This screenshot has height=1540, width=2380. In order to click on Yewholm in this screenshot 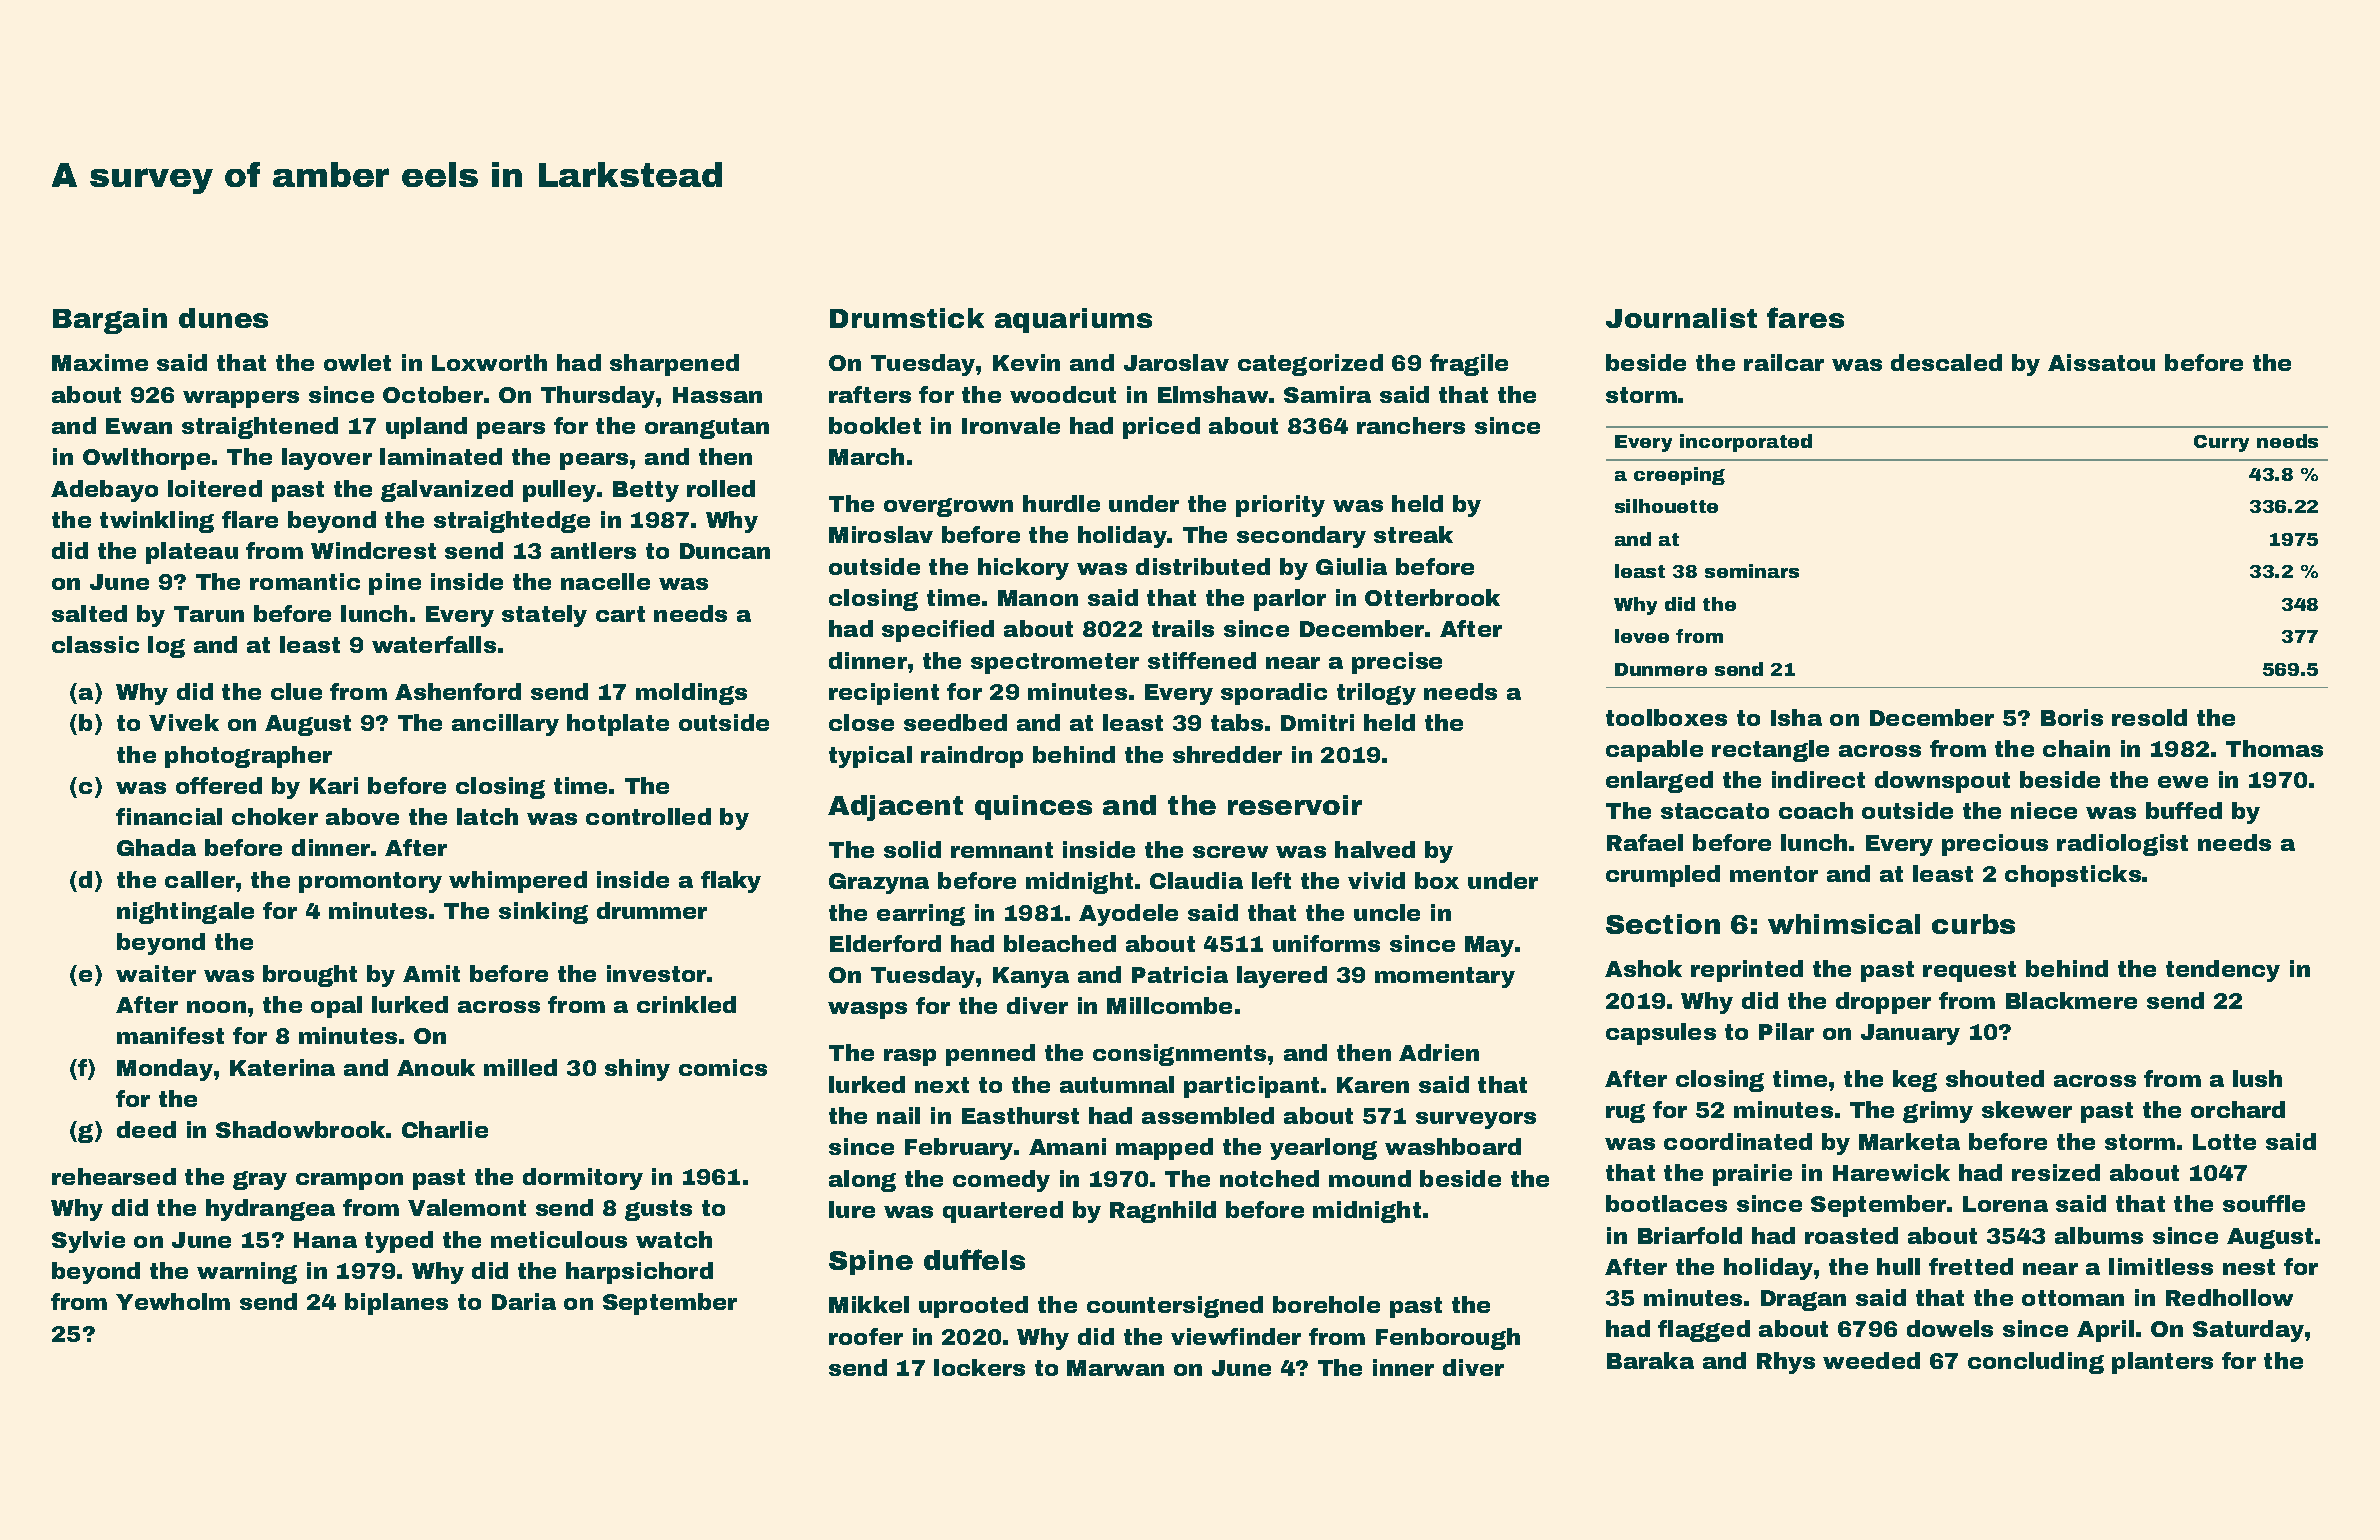, I will do `click(173, 1301)`.
